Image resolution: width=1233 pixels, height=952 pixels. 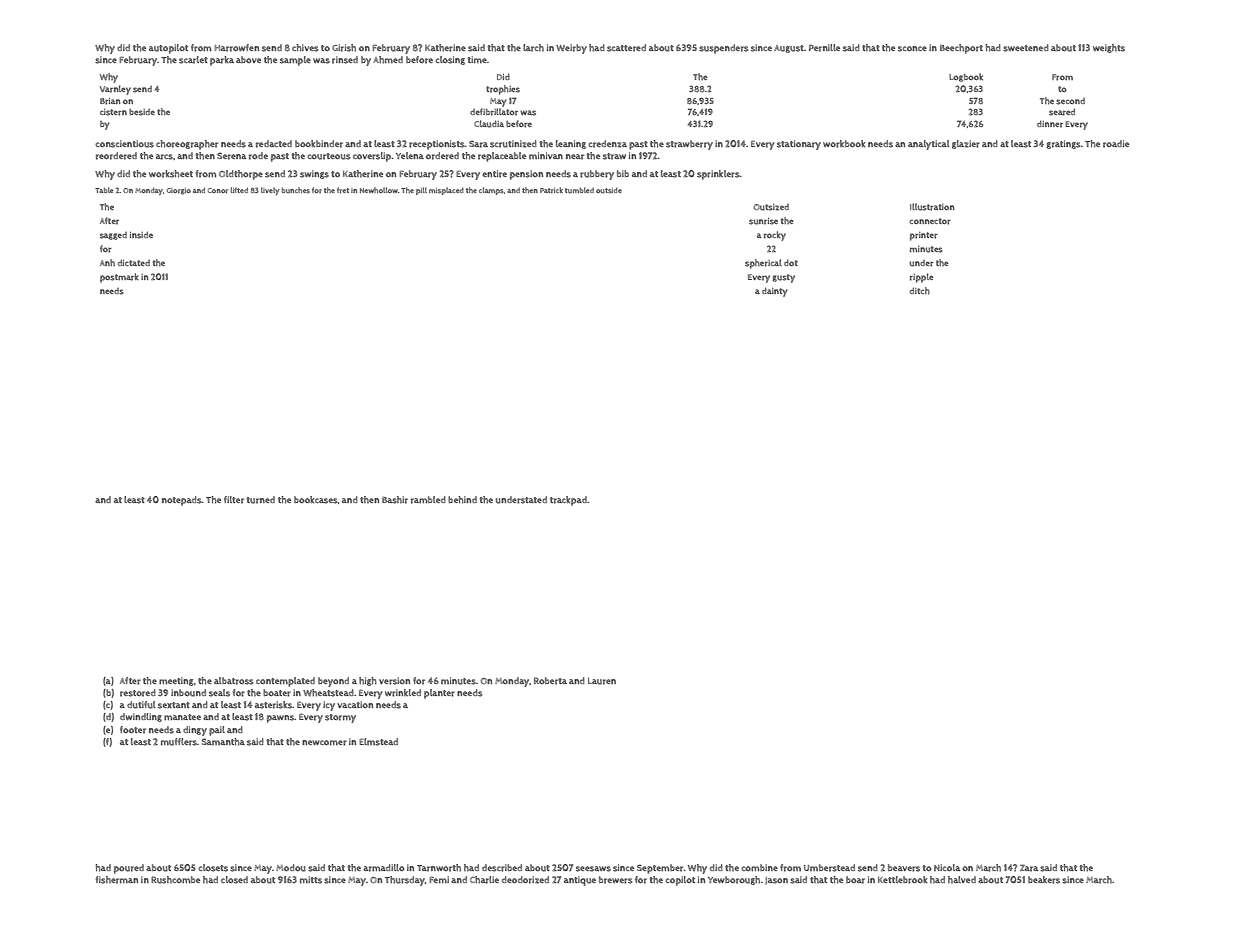 What do you see at coordinates (920, 291) in the screenshot?
I see `ditch` at bounding box center [920, 291].
